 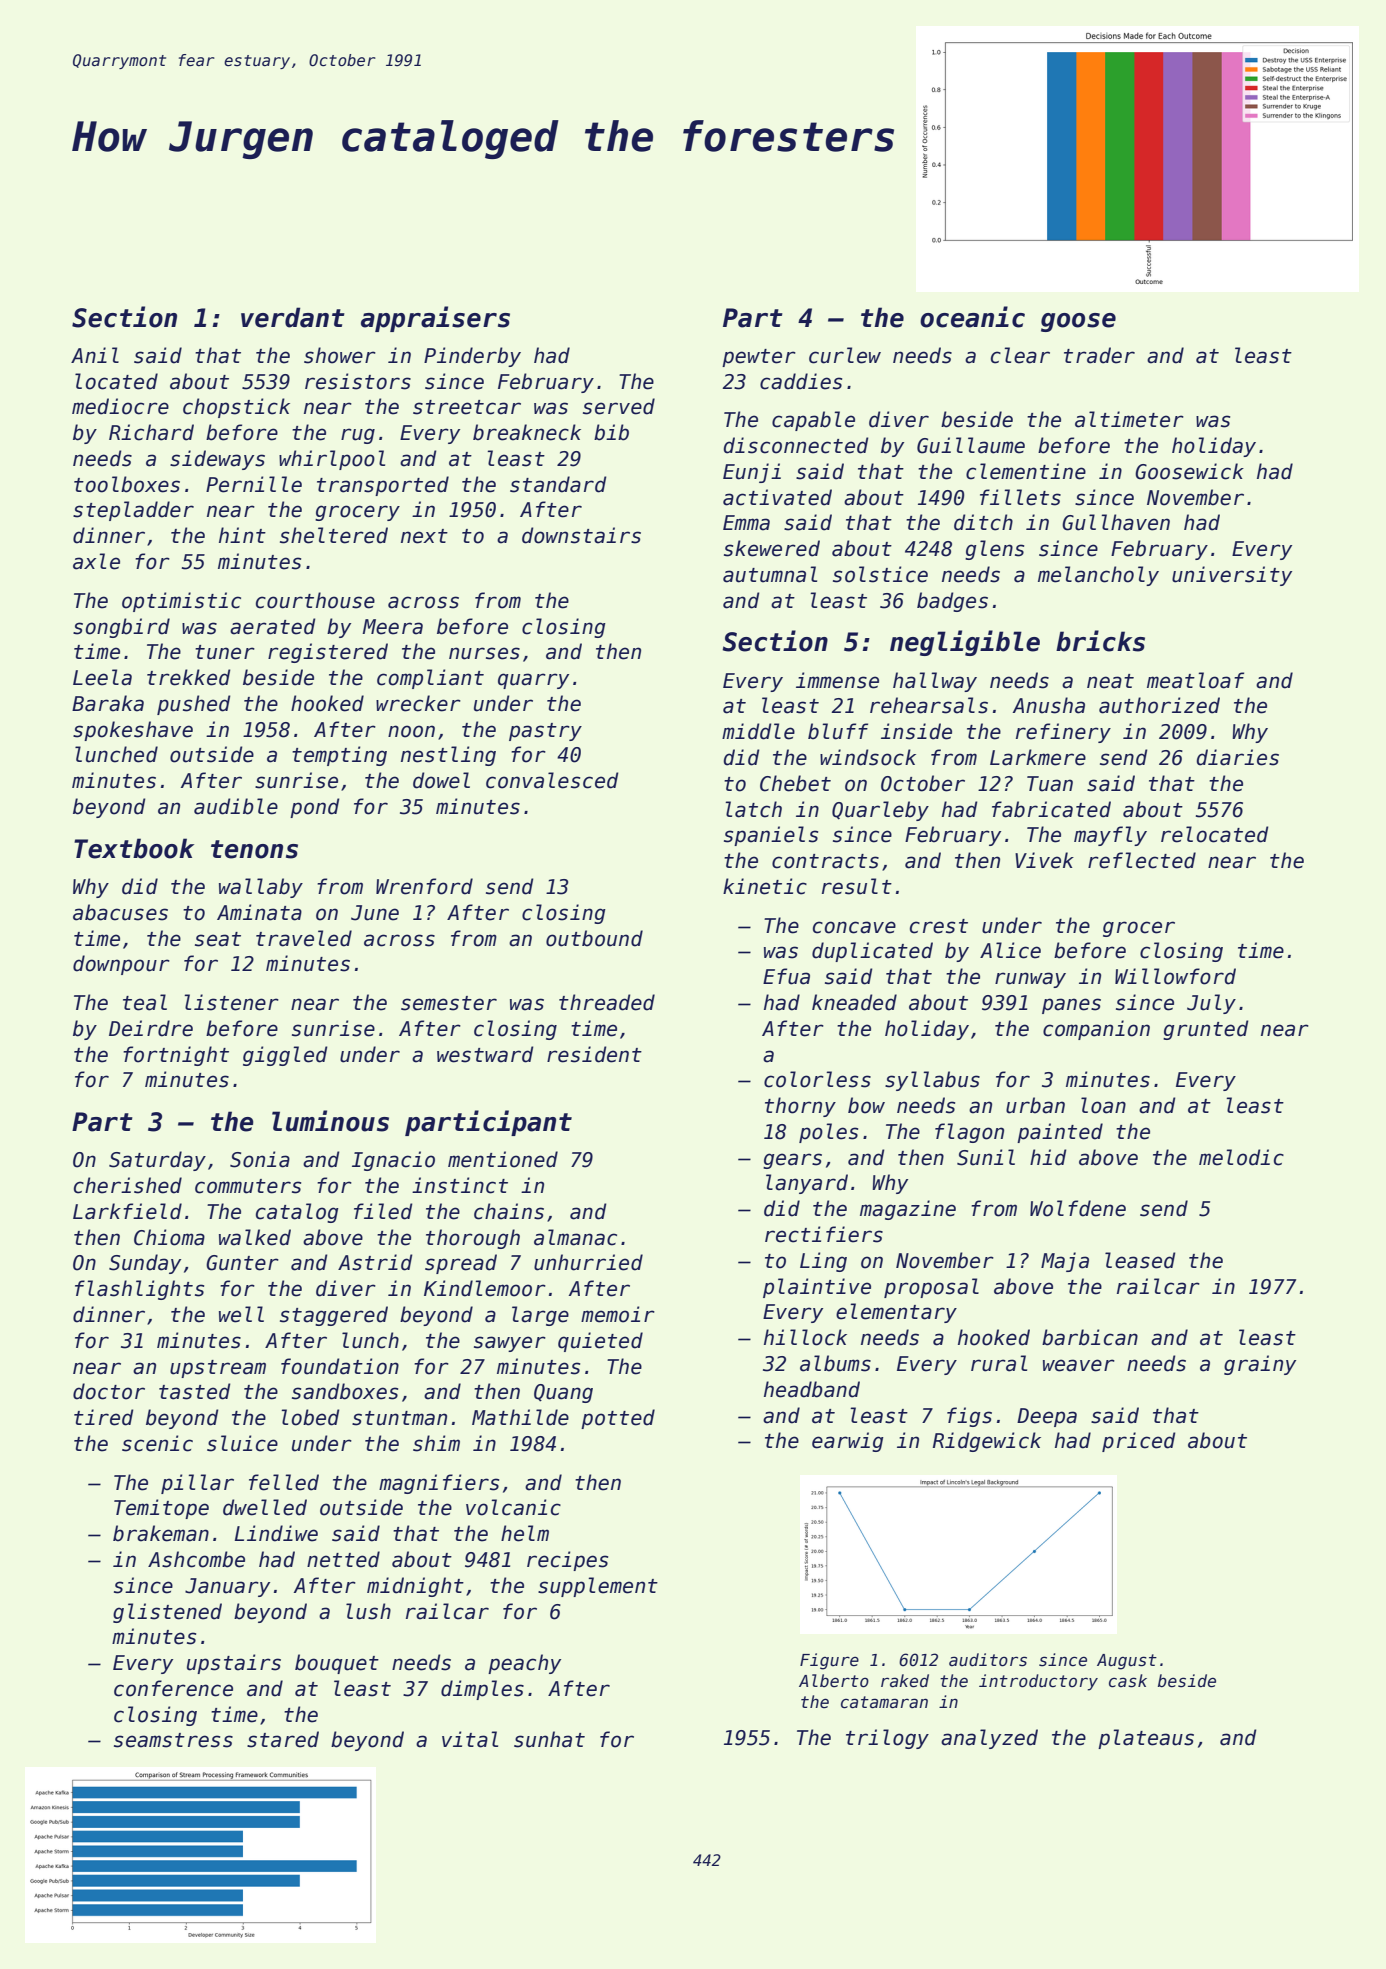 I want to click on netted, so click(x=343, y=1559).
